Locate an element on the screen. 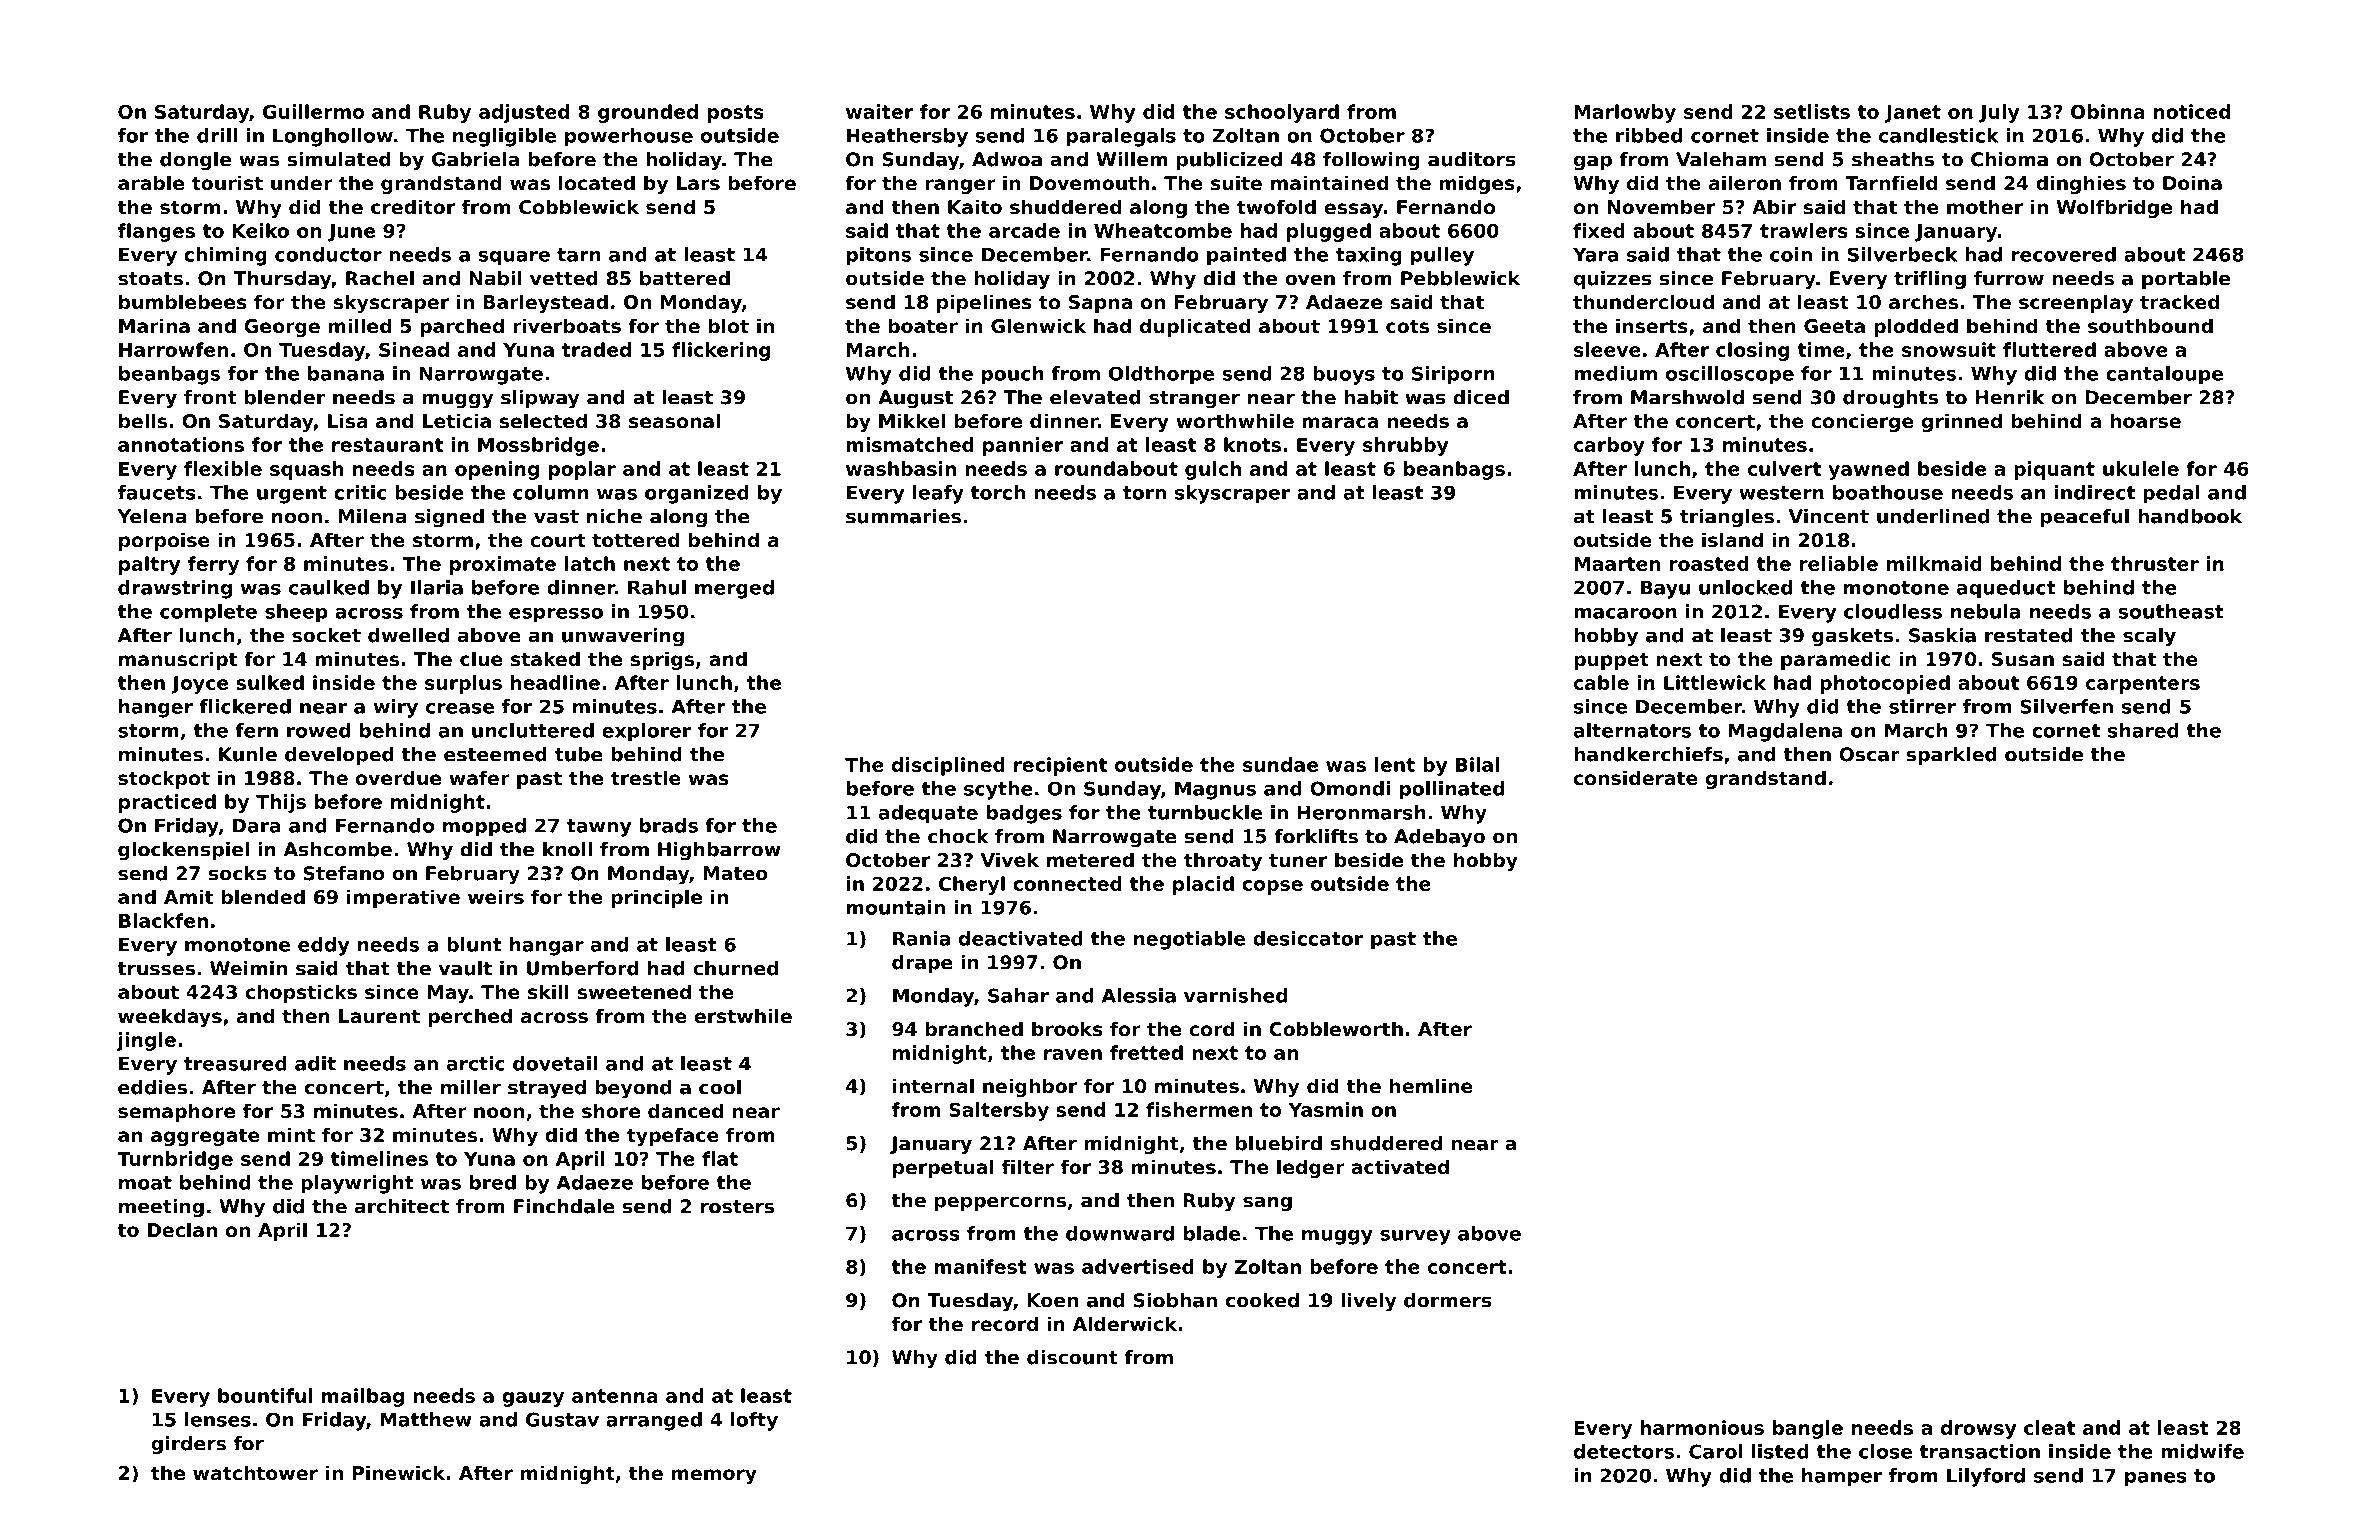 Image resolution: width=2371 pixels, height=1534 pixels. desiccator is located at coordinates (1308, 938).
